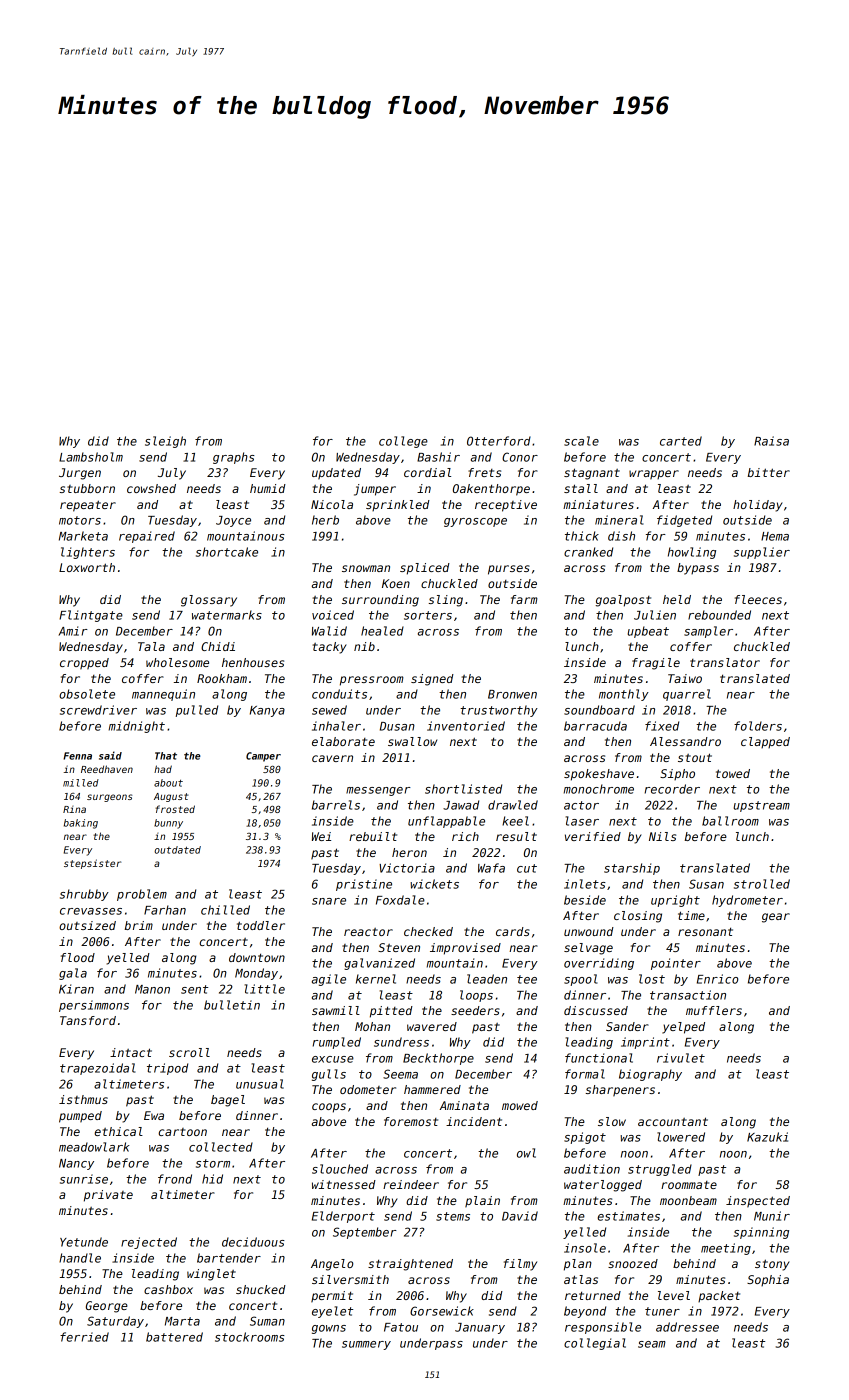 This screenshot has height=1400, width=849. What do you see at coordinates (633, 1263) in the screenshot?
I see `snoozed` at bounding box center [633, 1263].
